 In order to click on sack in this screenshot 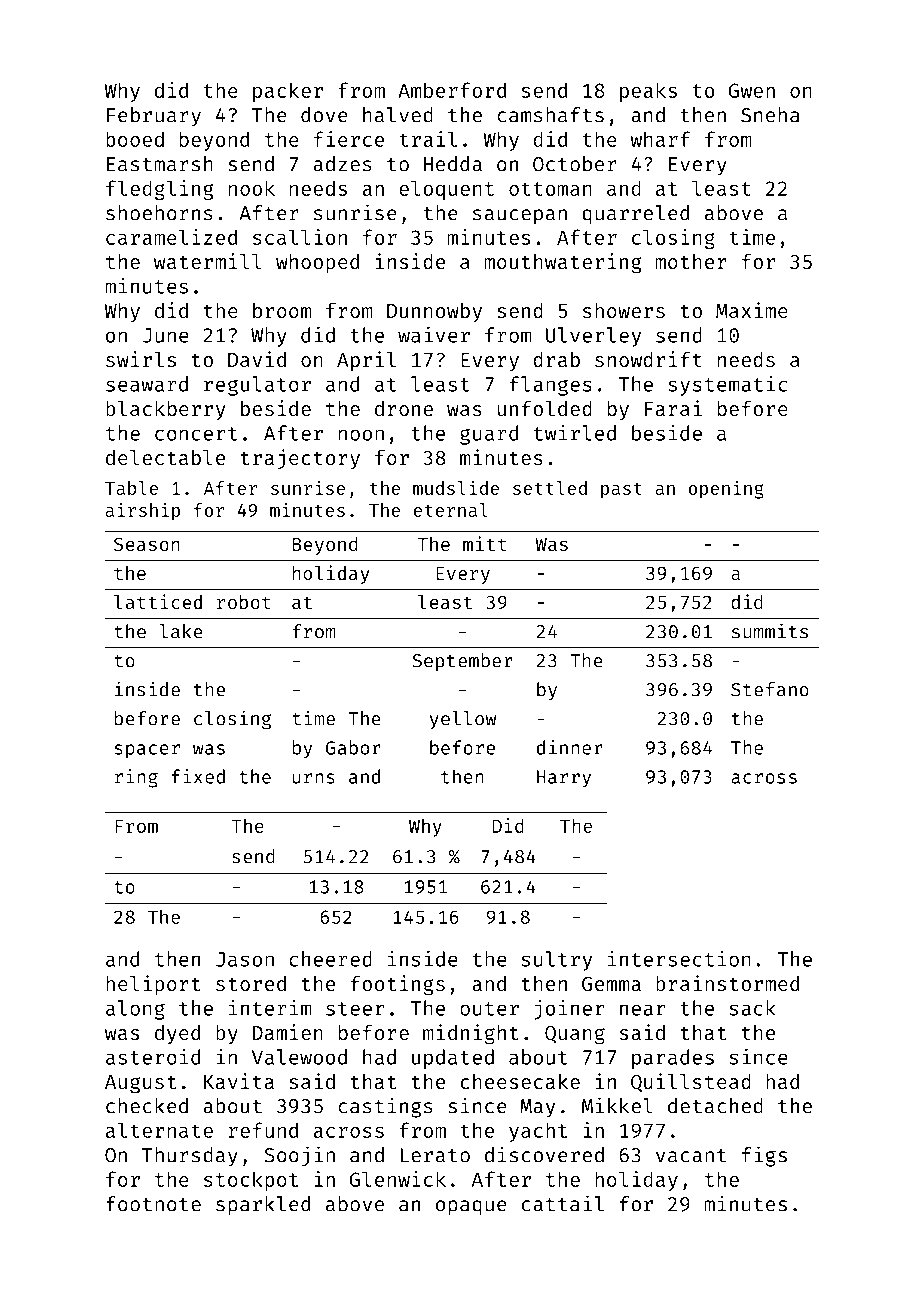, I will do `click(753, 1008)`.
